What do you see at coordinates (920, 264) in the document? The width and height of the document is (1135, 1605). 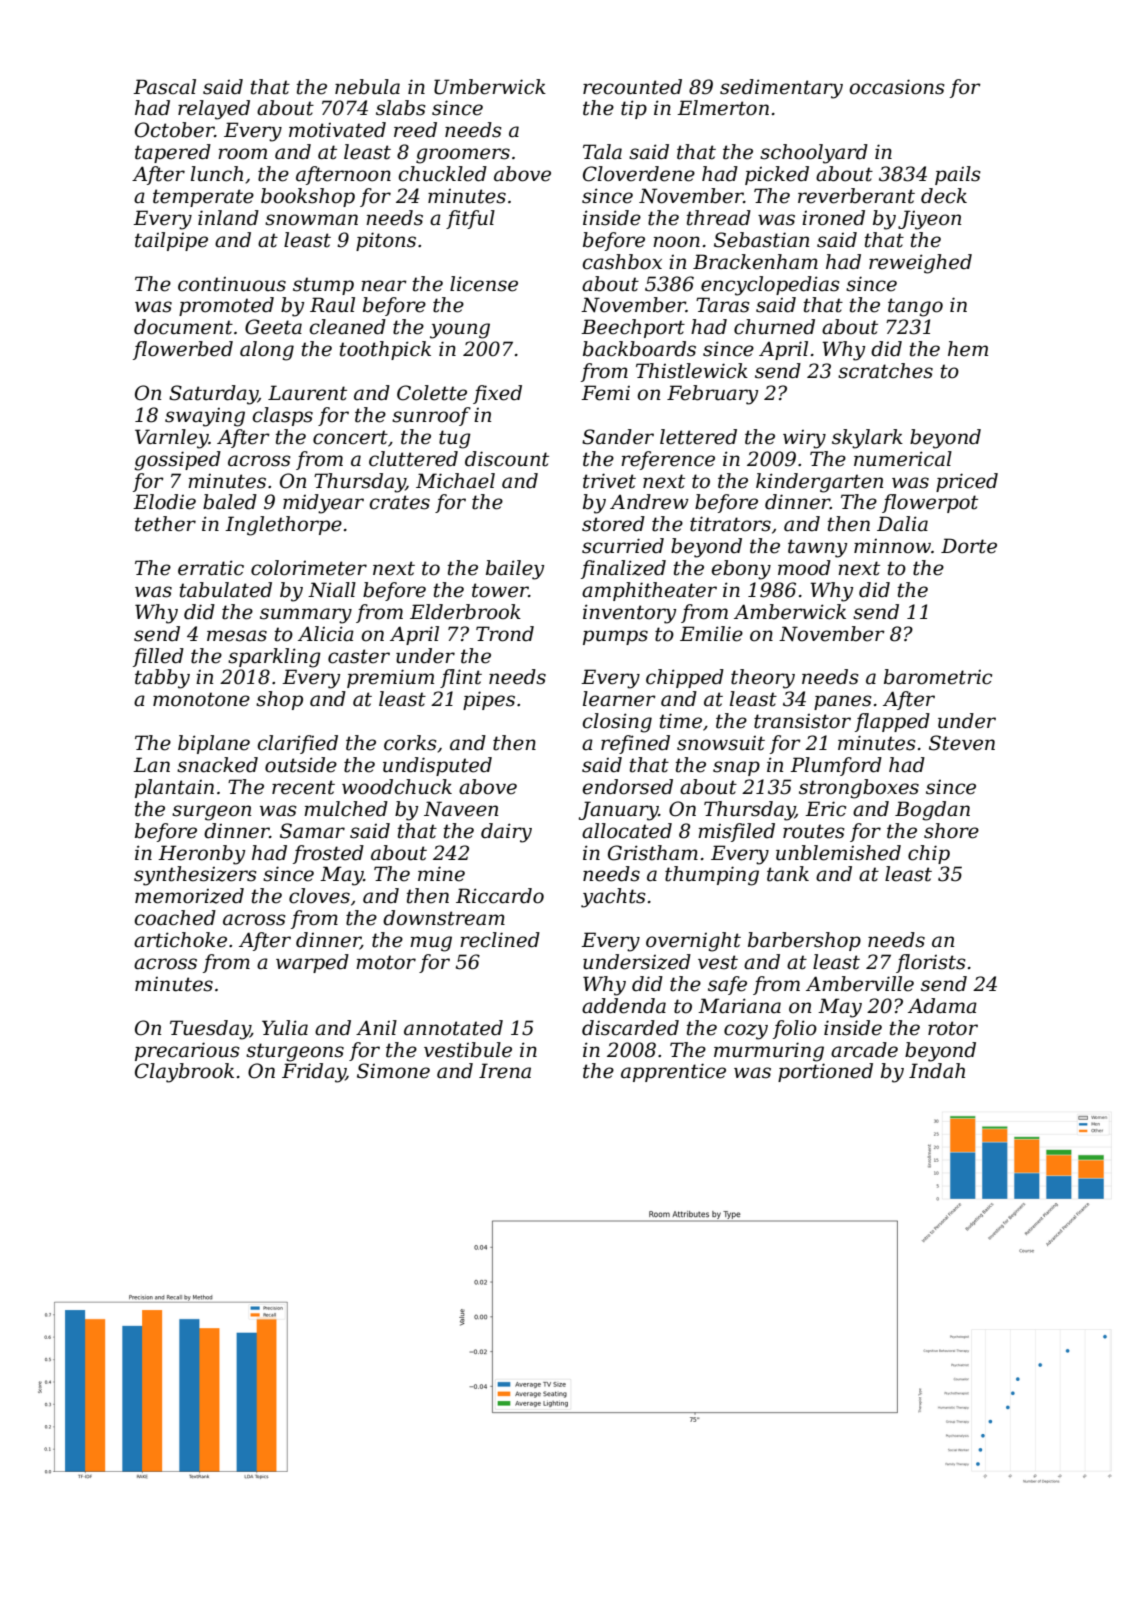 I see `reweighed` at bounding box center [920, 264].
